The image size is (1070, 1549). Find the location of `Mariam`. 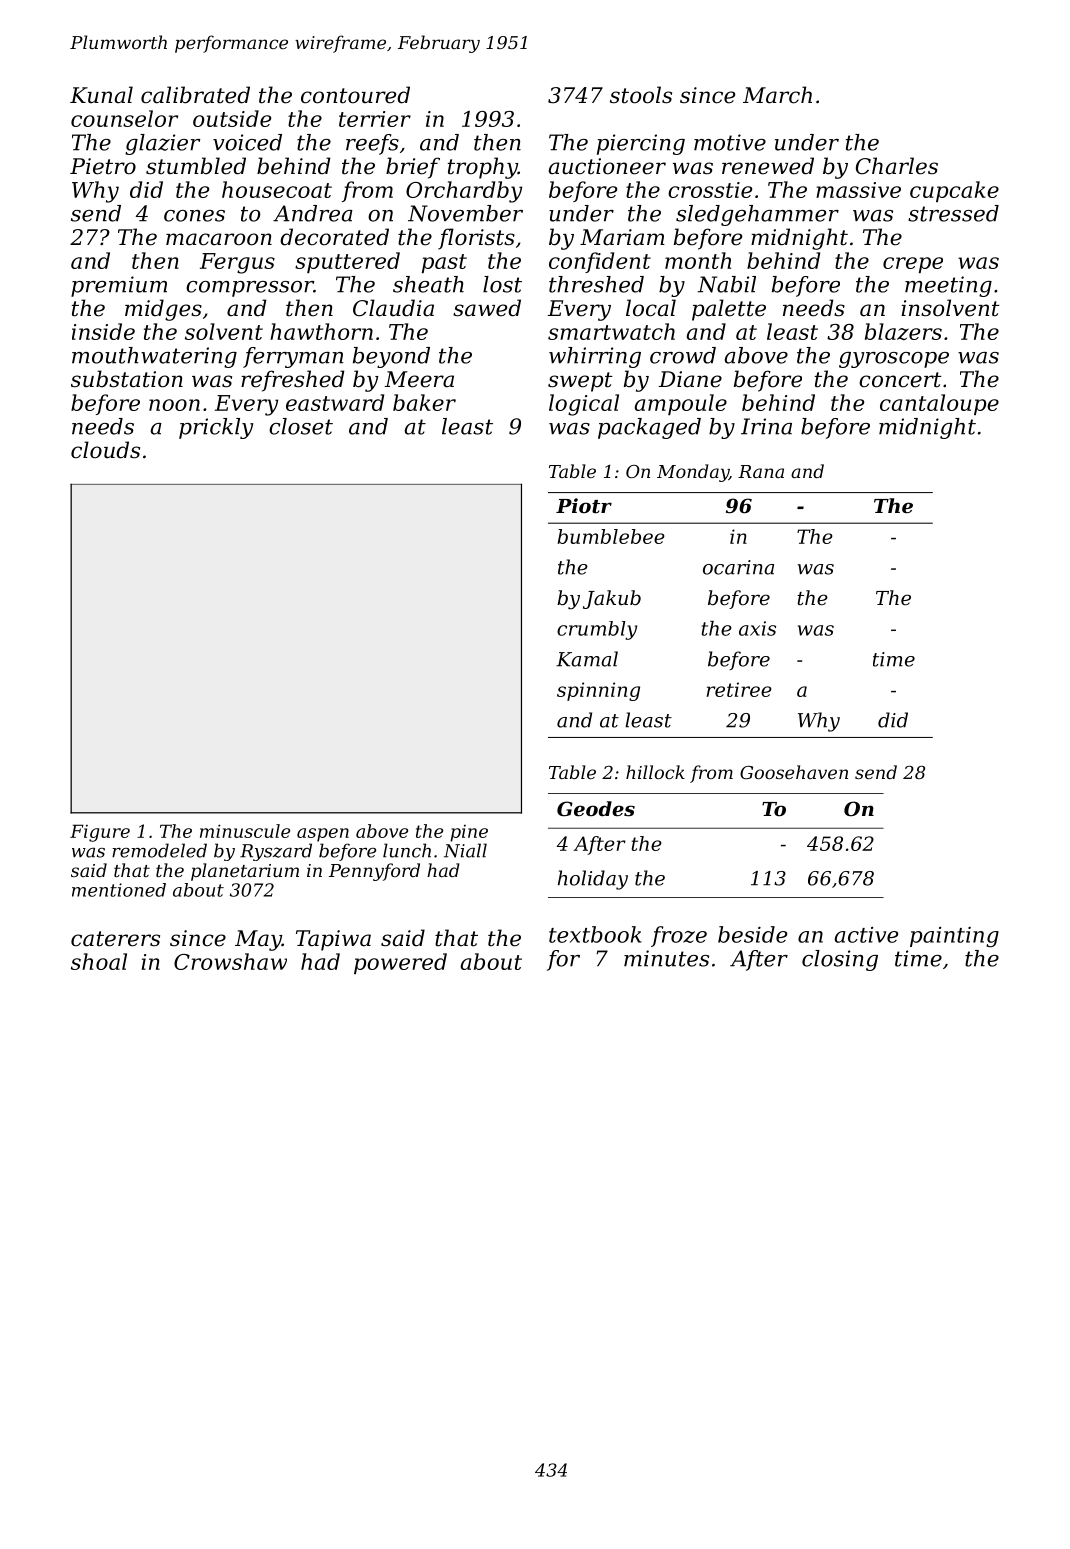

Mariam is located at coordinates (622, 237).
